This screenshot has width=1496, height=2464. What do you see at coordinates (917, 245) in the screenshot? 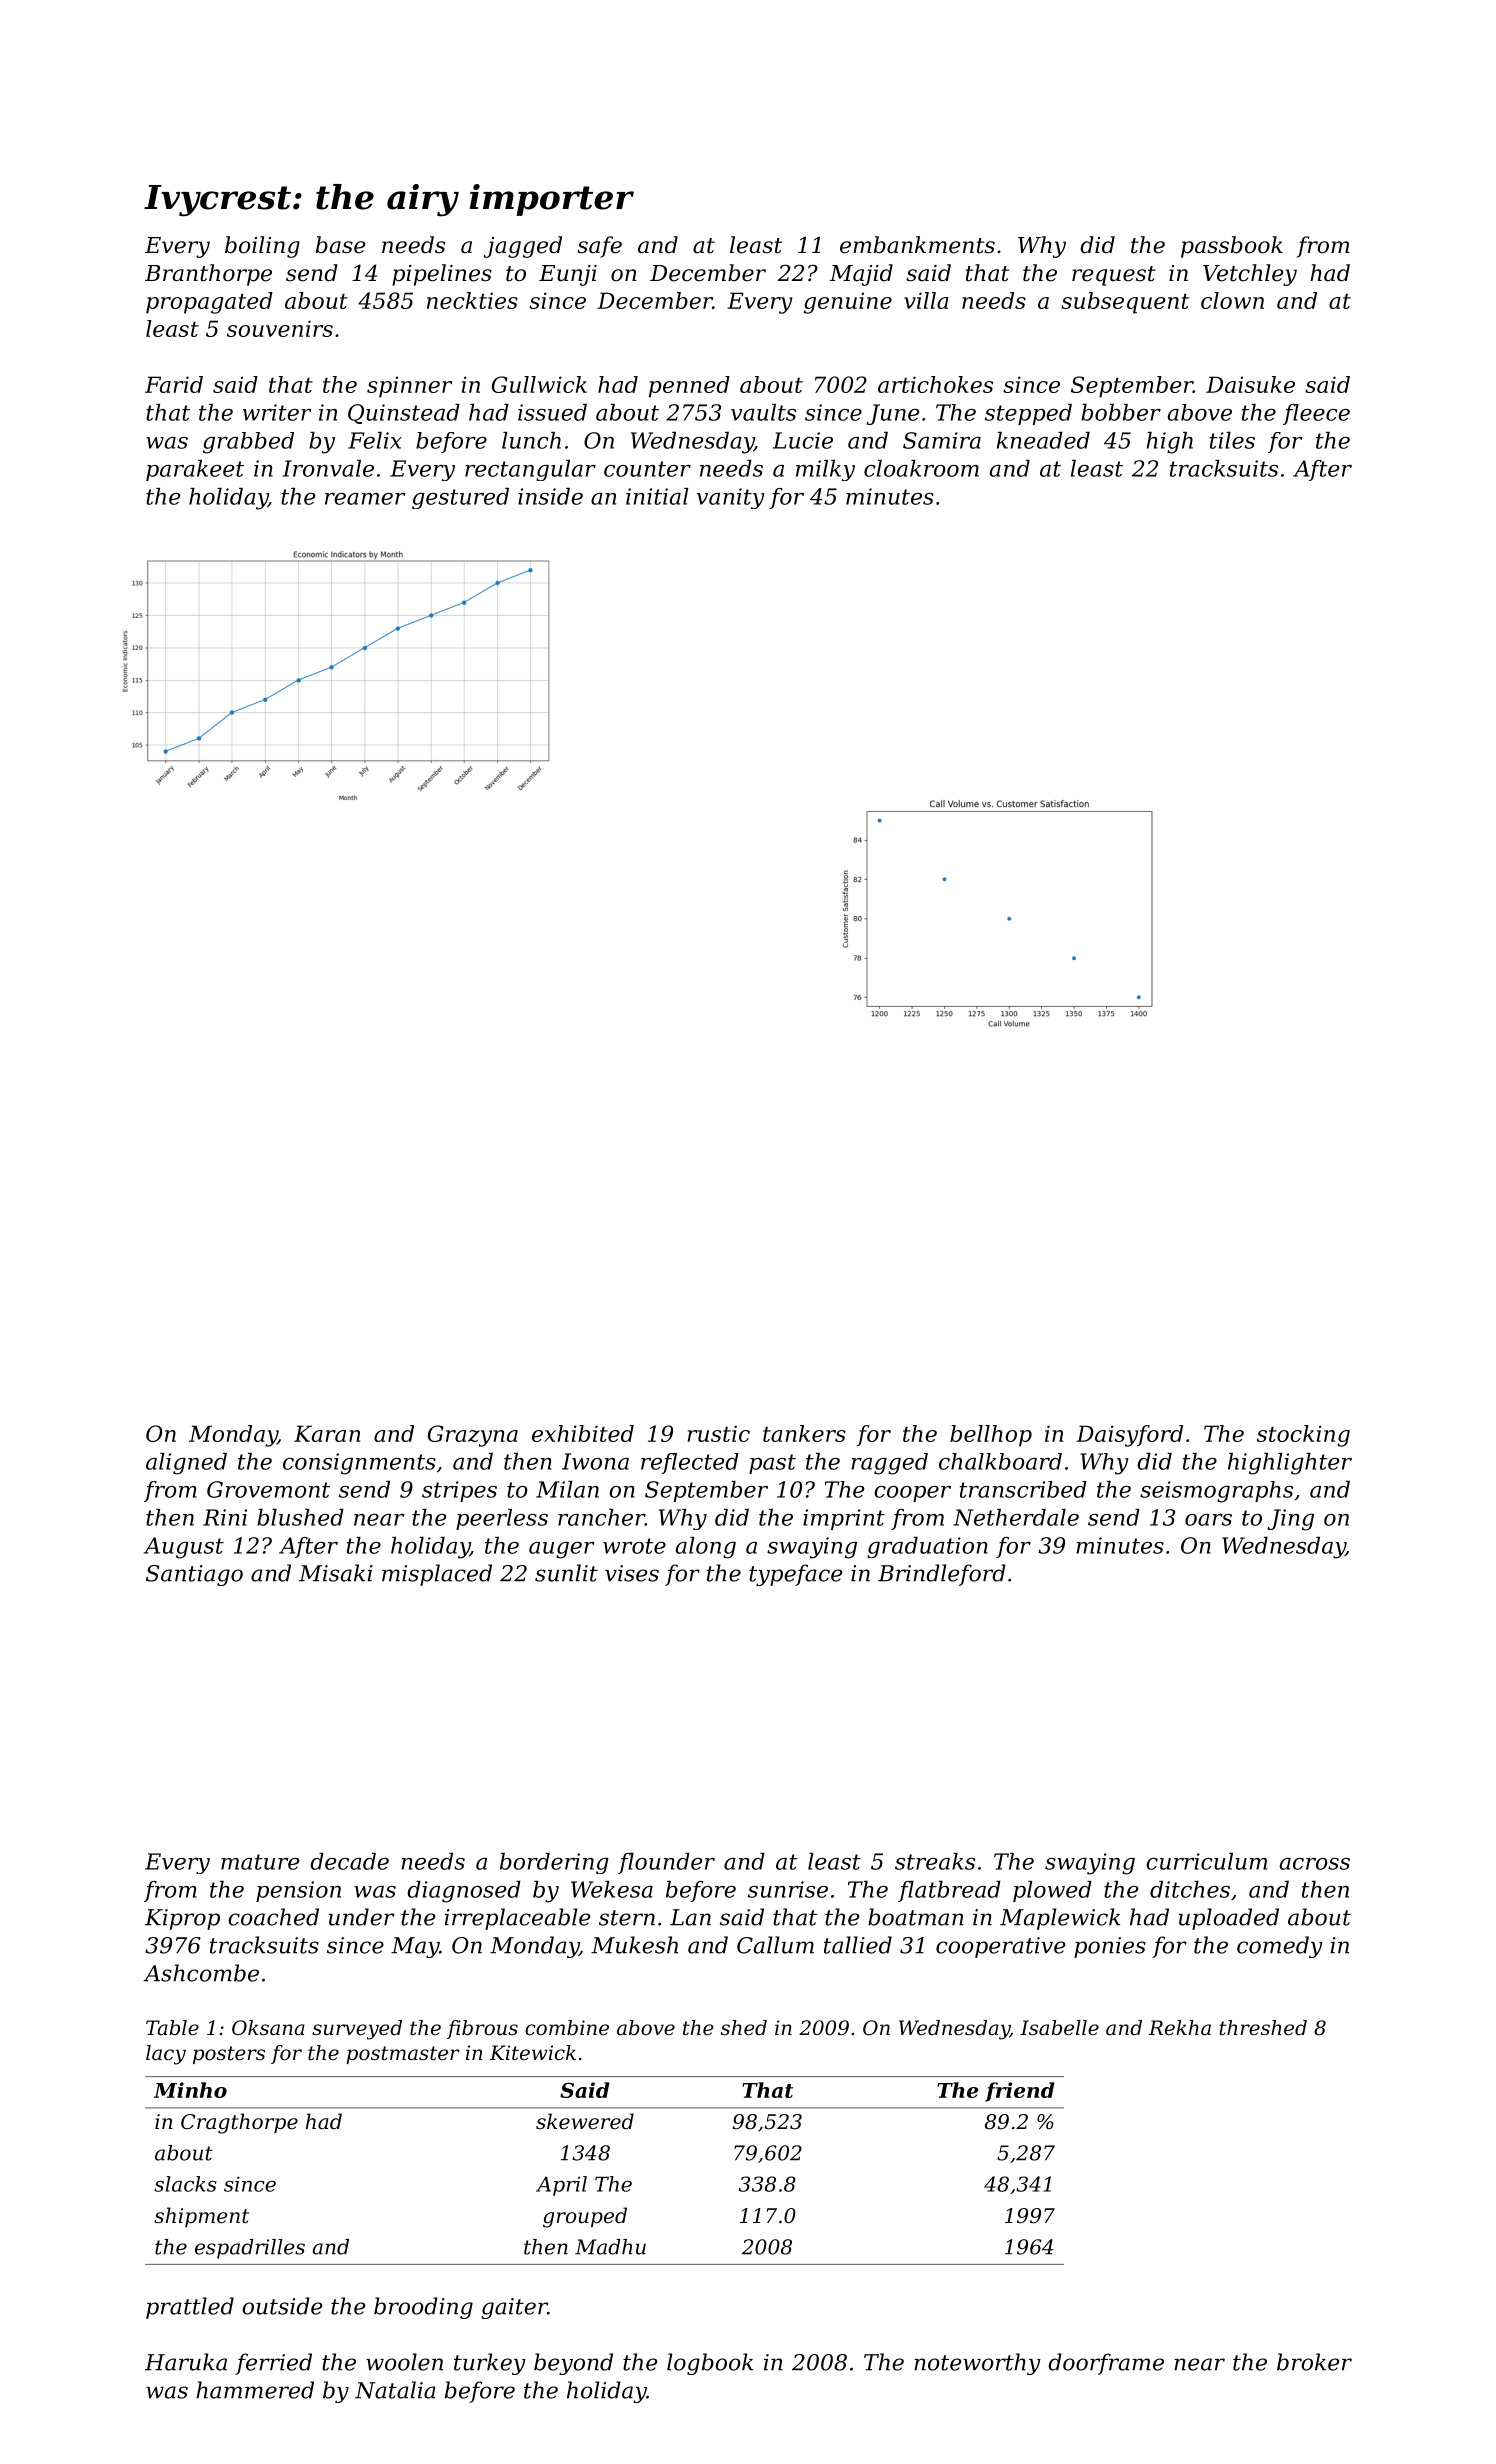
I see `embankments` at bounding box center [917, 245].
